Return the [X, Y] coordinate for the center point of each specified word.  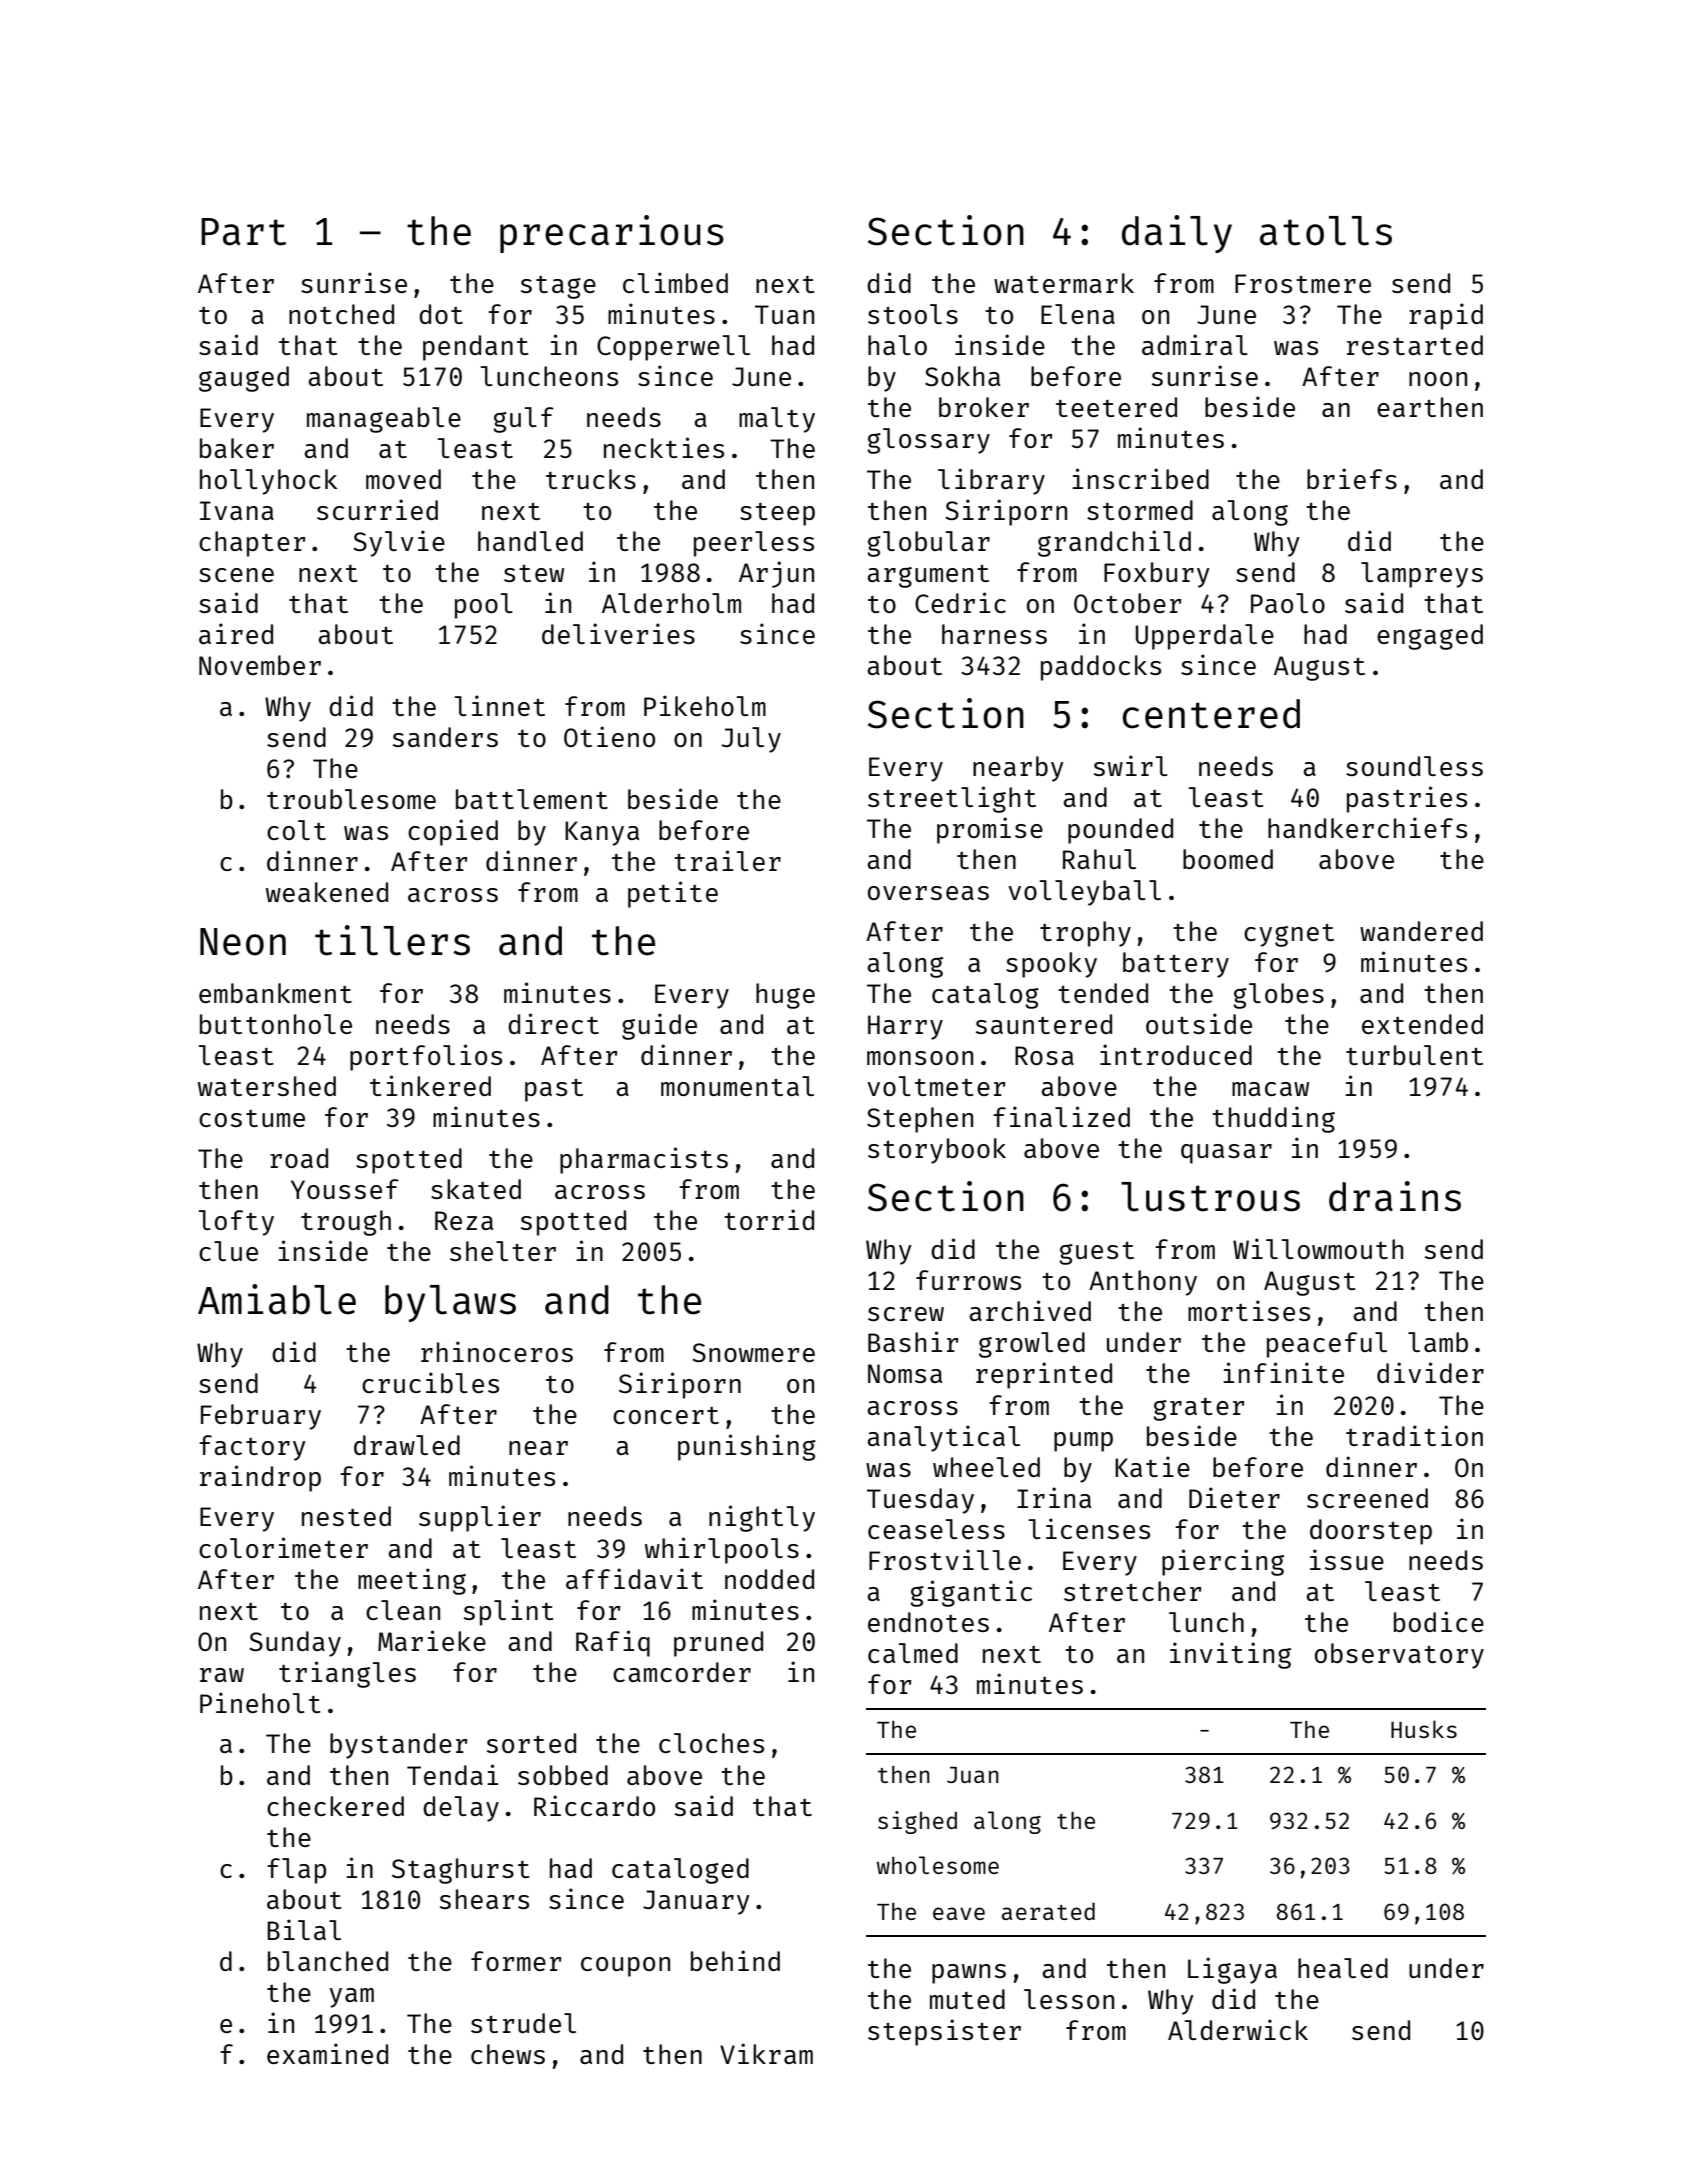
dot [441, 314]
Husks [1424, 1729]
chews [508, 2054]
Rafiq [613, 1643]
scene [236, 575]
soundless [1414, 766]
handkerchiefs [1367, 827]
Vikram [766, 2053]
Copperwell [673, 348]
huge [785, 996]
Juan [973, 1775]
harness [994, 634]
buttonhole [276, 1024]
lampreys [1422, 575]
